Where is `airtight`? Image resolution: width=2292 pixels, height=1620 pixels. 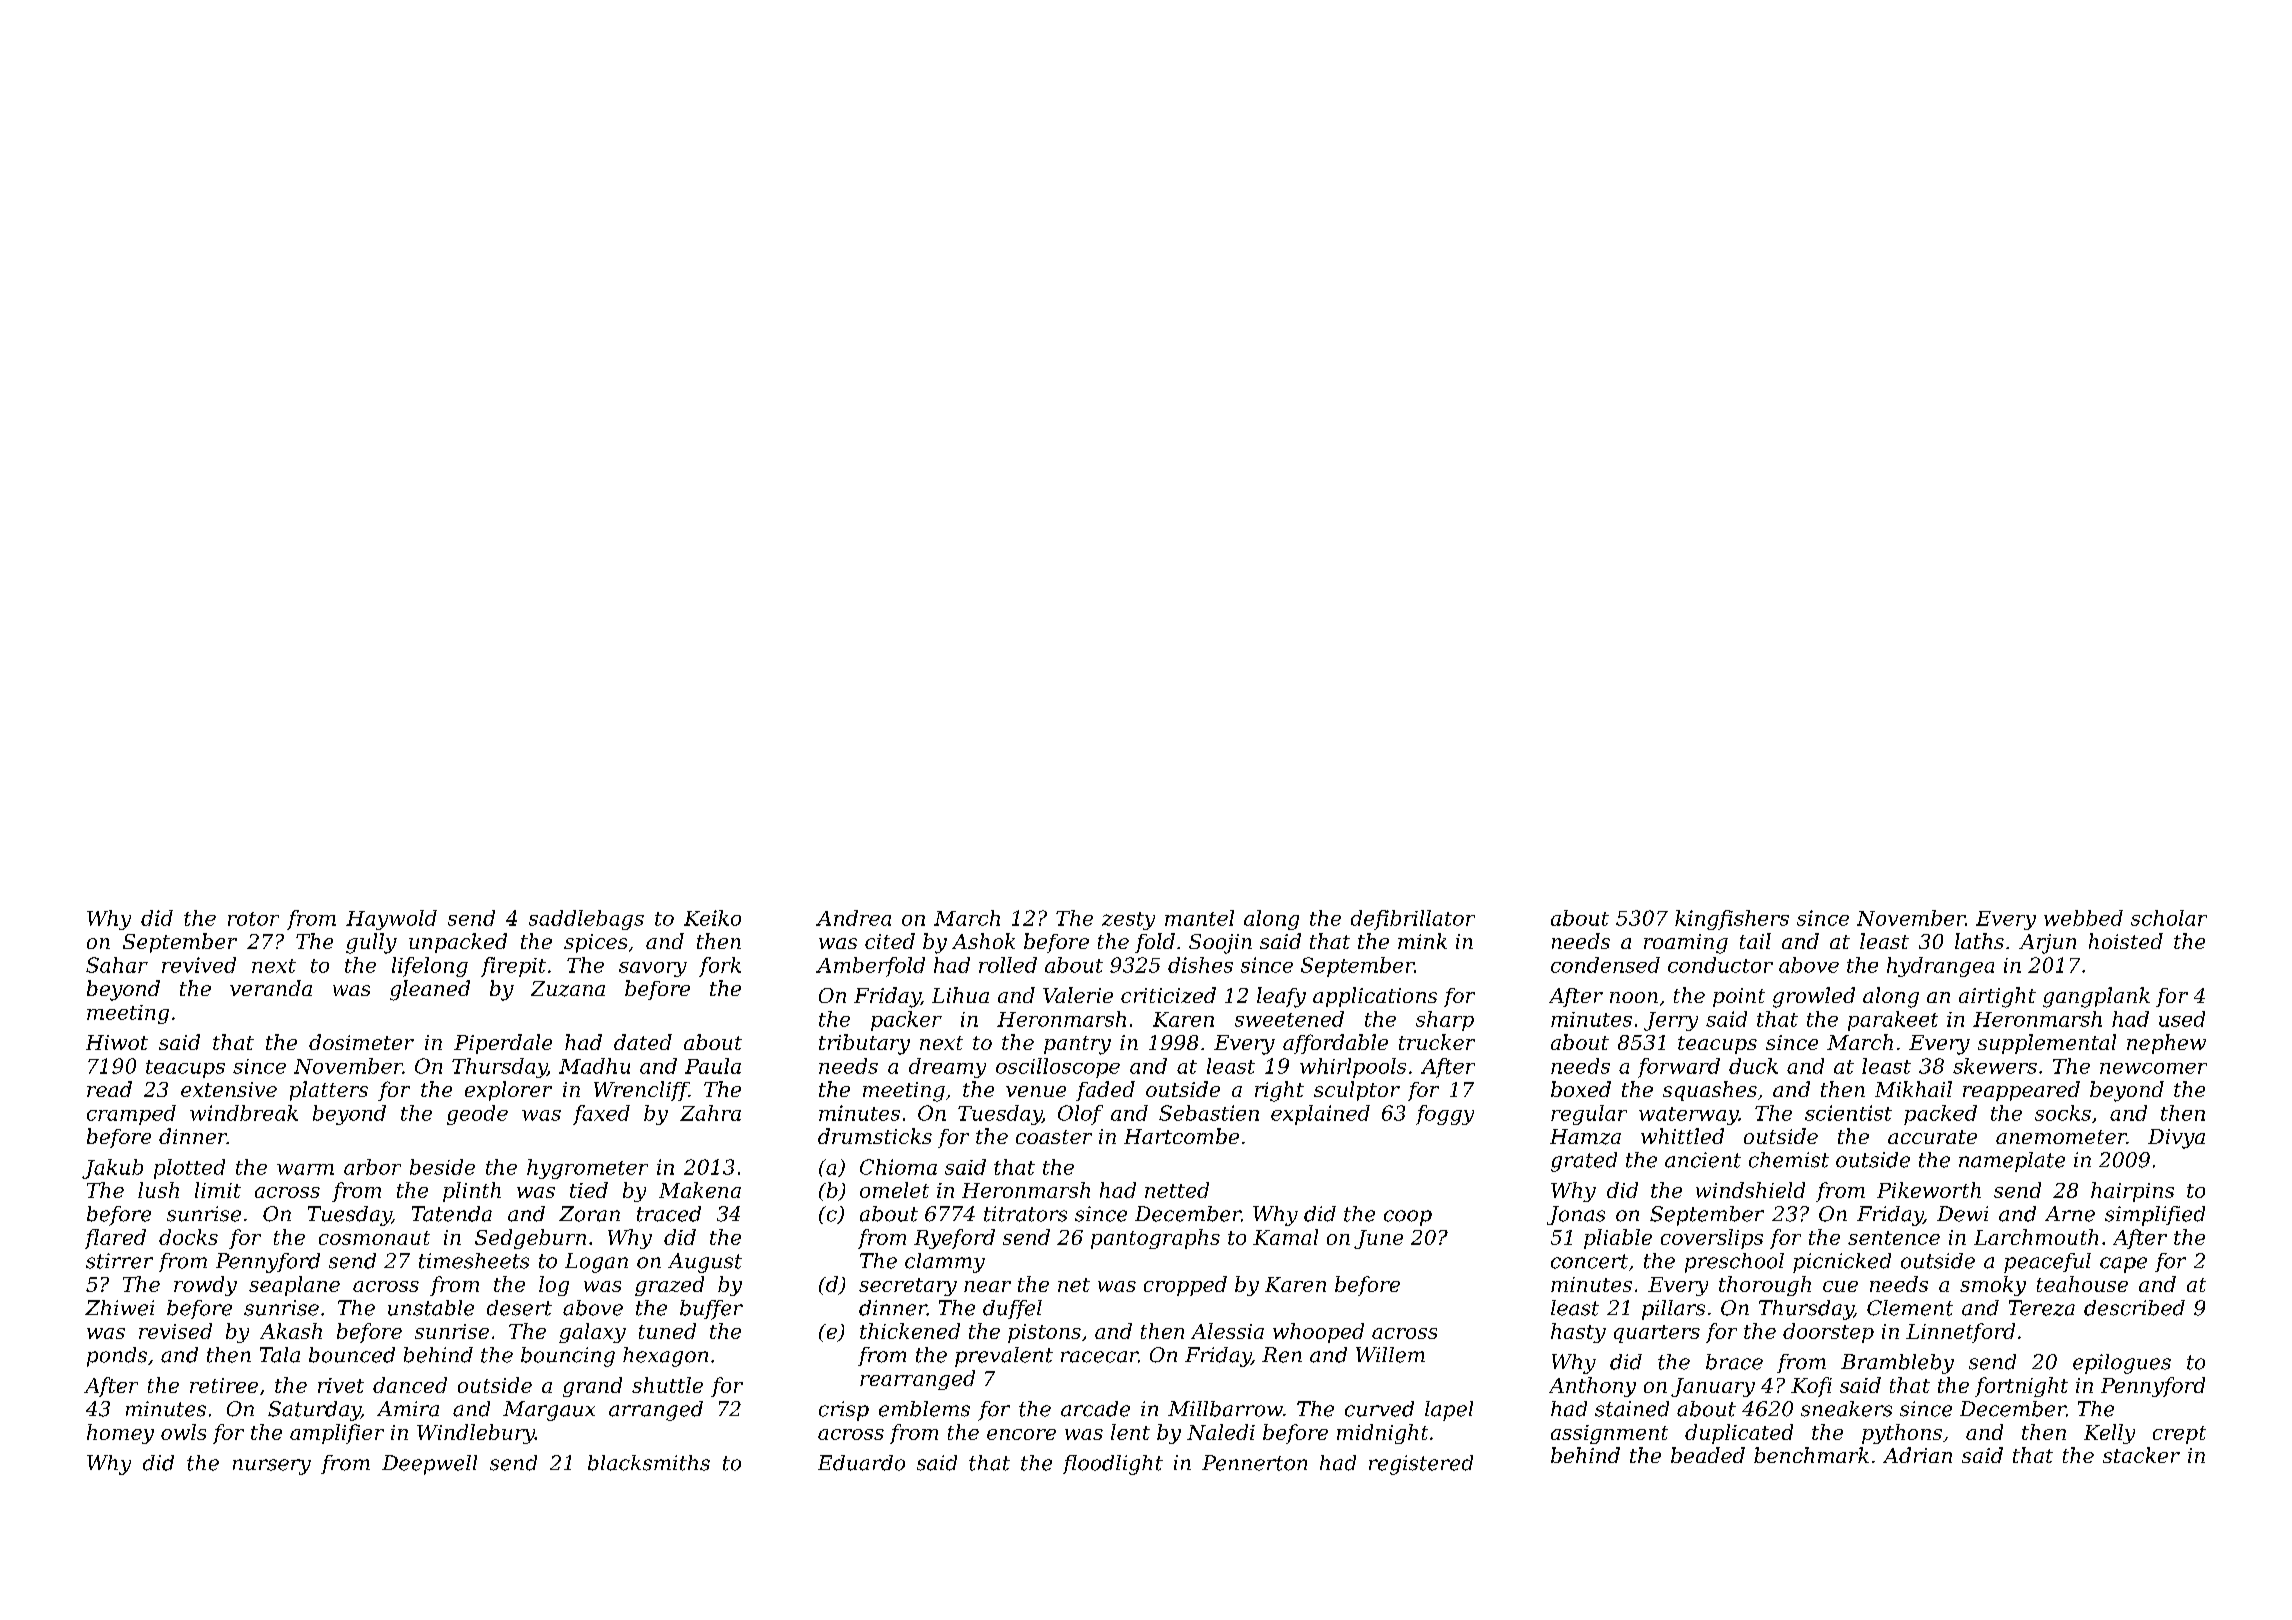 airtight is located at coordinates (1997, 997).
